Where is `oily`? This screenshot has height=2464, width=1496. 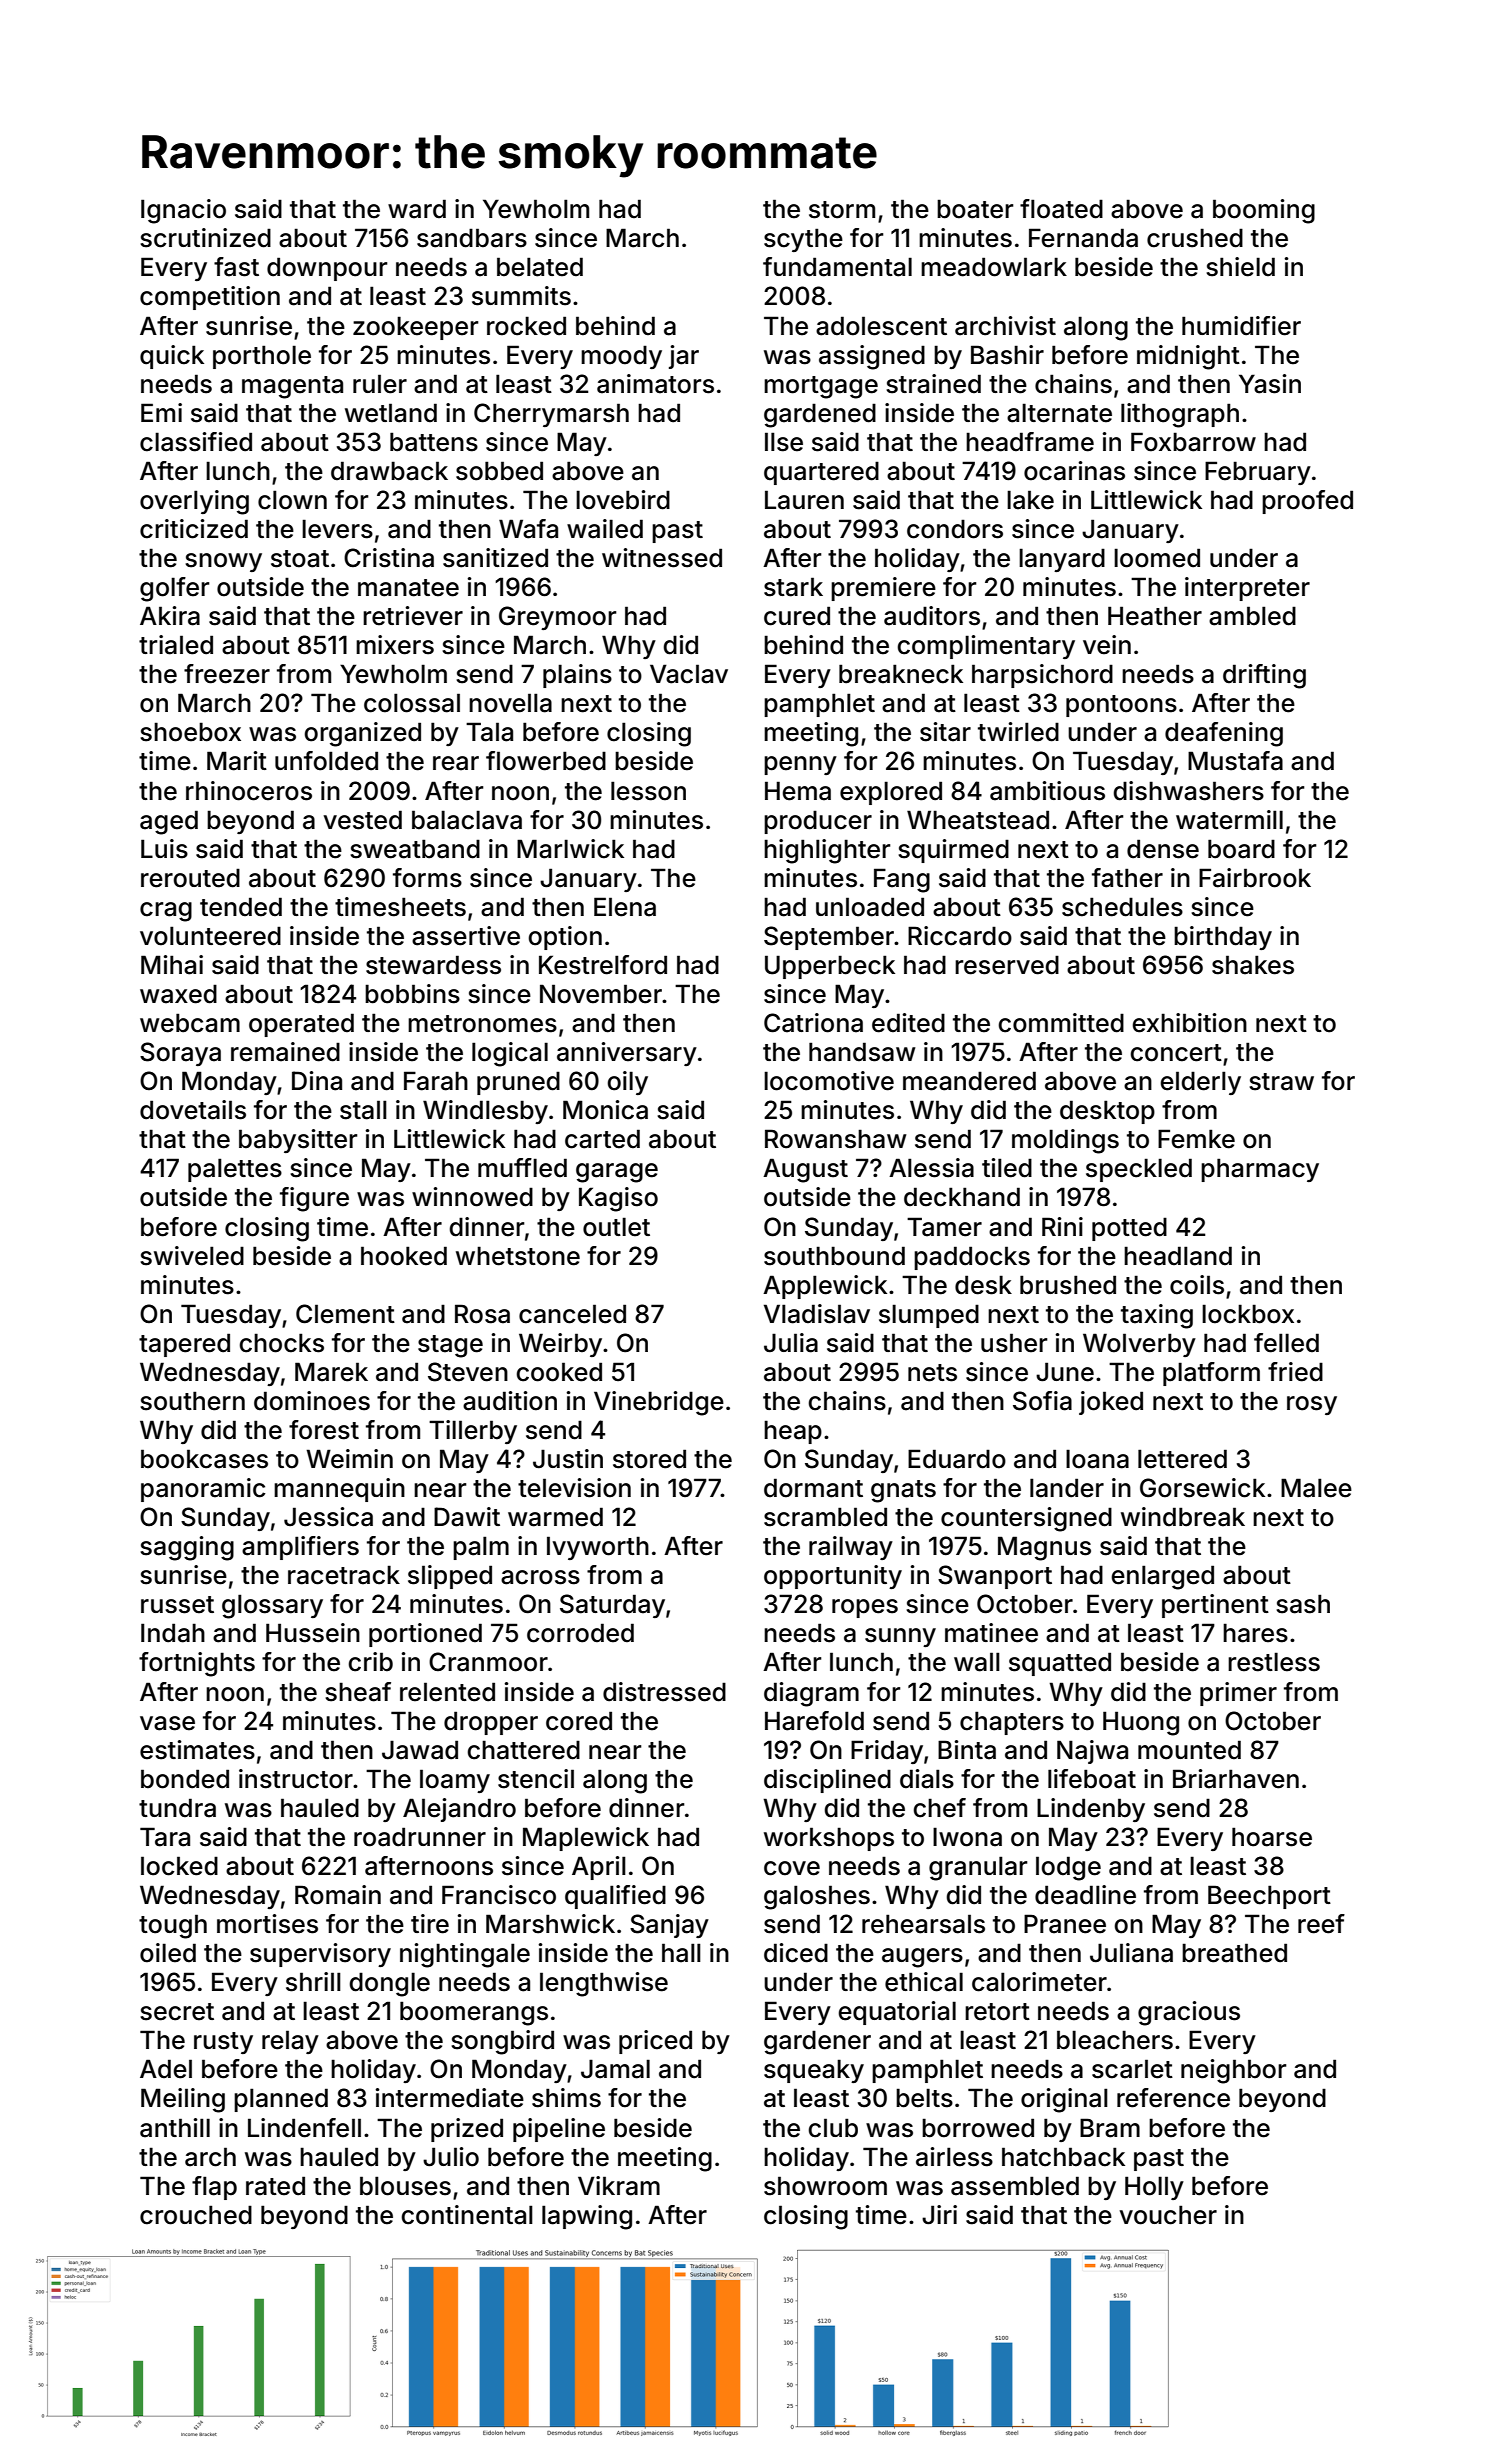
oily is located at coordinates (628, 1083).
